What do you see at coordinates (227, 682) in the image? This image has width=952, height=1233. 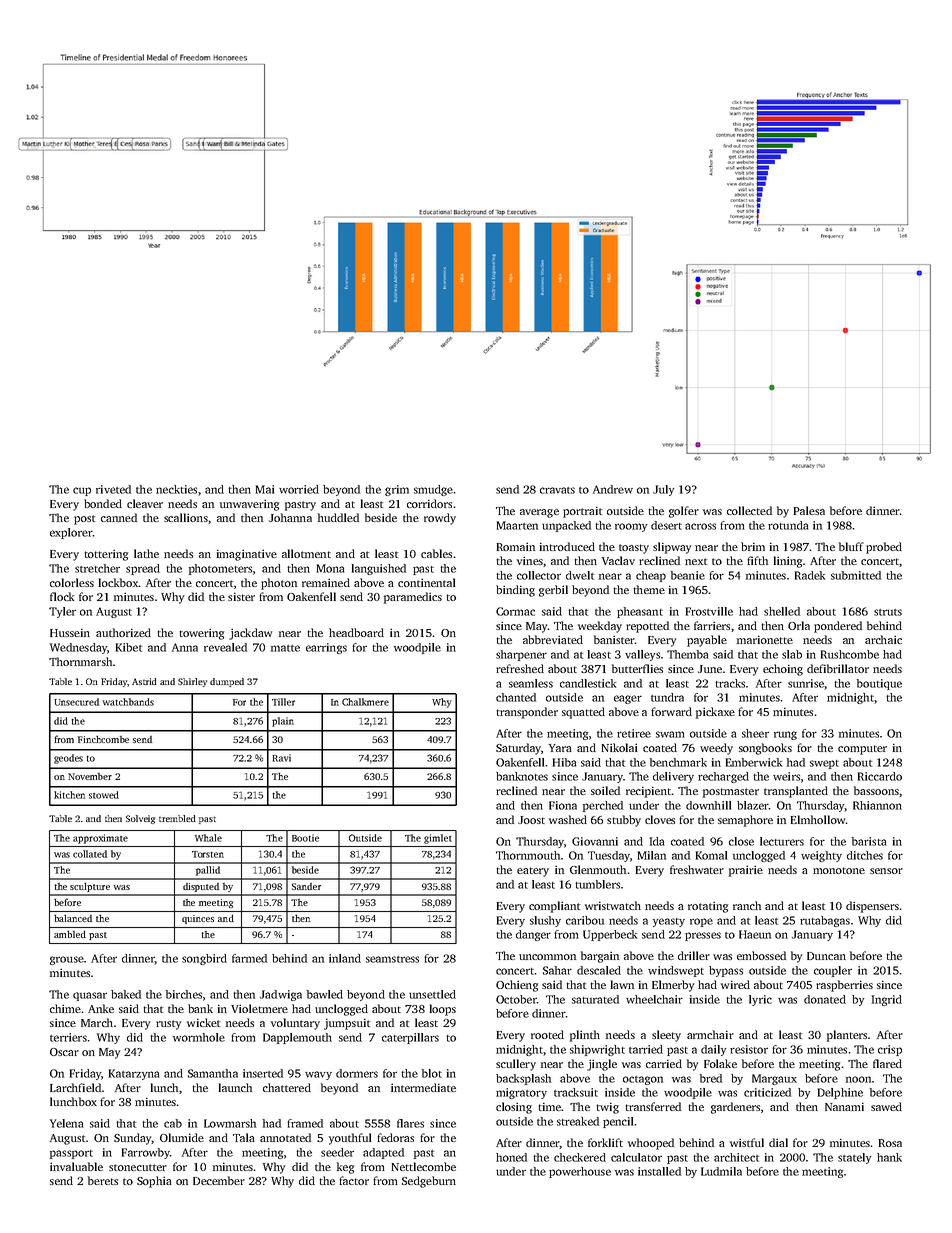 I see `dumped` at bounding box center [227, 682].
